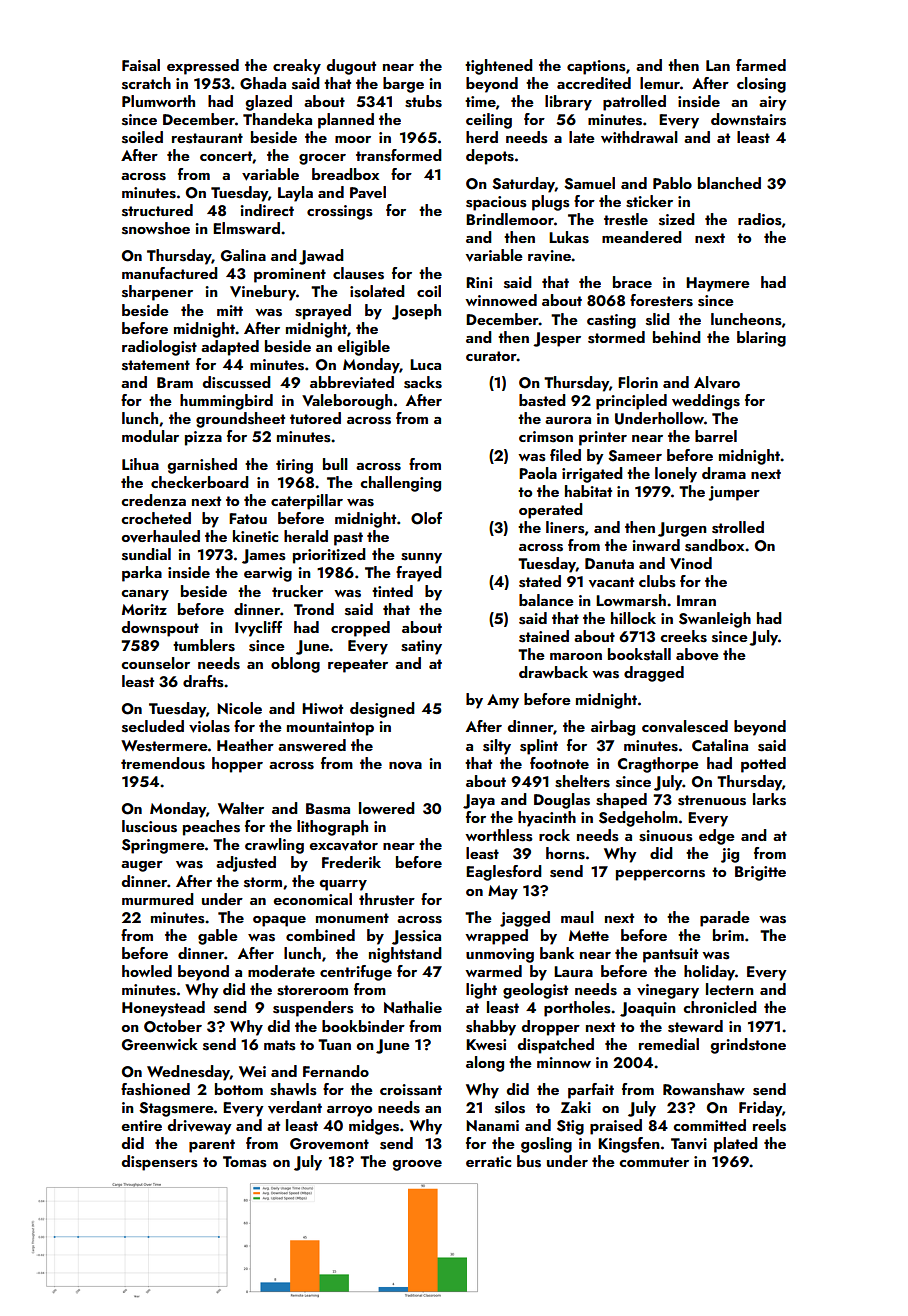 The height and width of the page is (1316, 908). What do you see at coordinates (141, 65) in the page?
I see `Faisal` at bounding box center [141, 65].
